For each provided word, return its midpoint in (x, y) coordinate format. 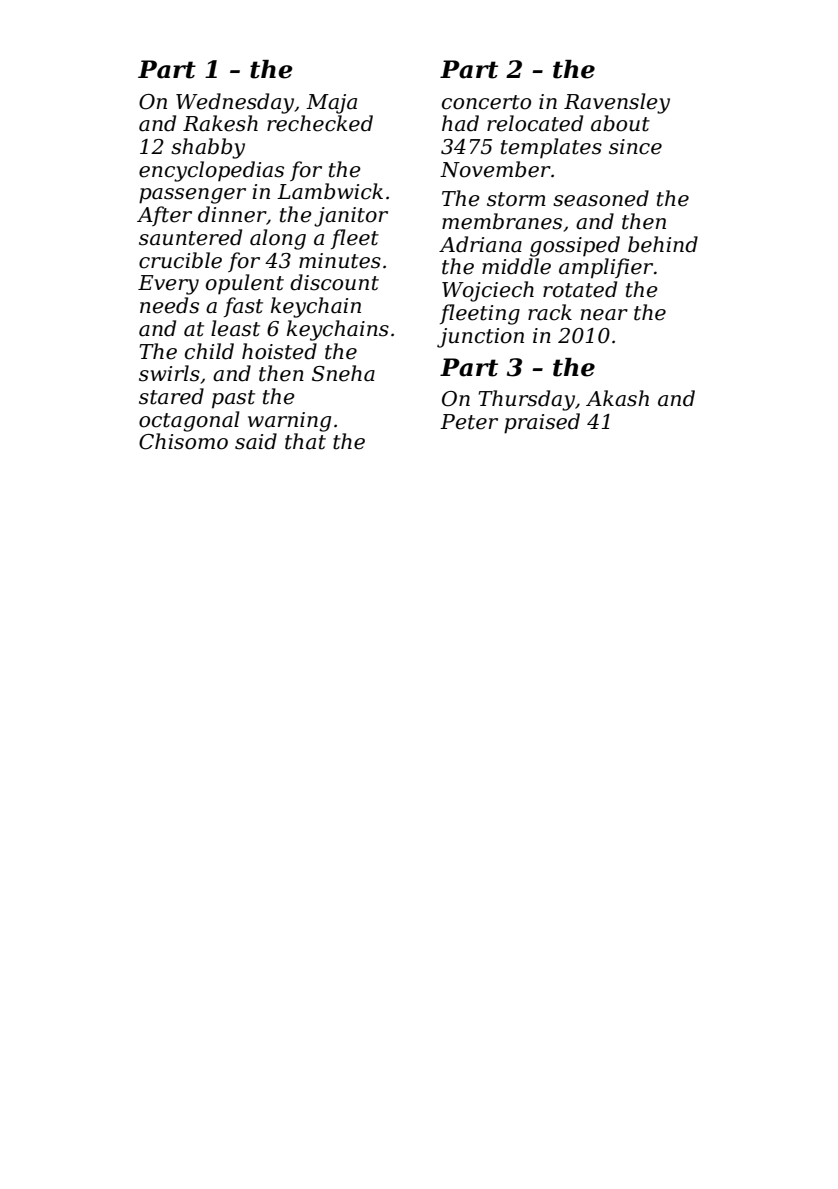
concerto (486, 102)
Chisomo (183, 441)
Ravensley (617, 103)
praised (542, 423)
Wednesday (235, 103)
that (305, 441)
